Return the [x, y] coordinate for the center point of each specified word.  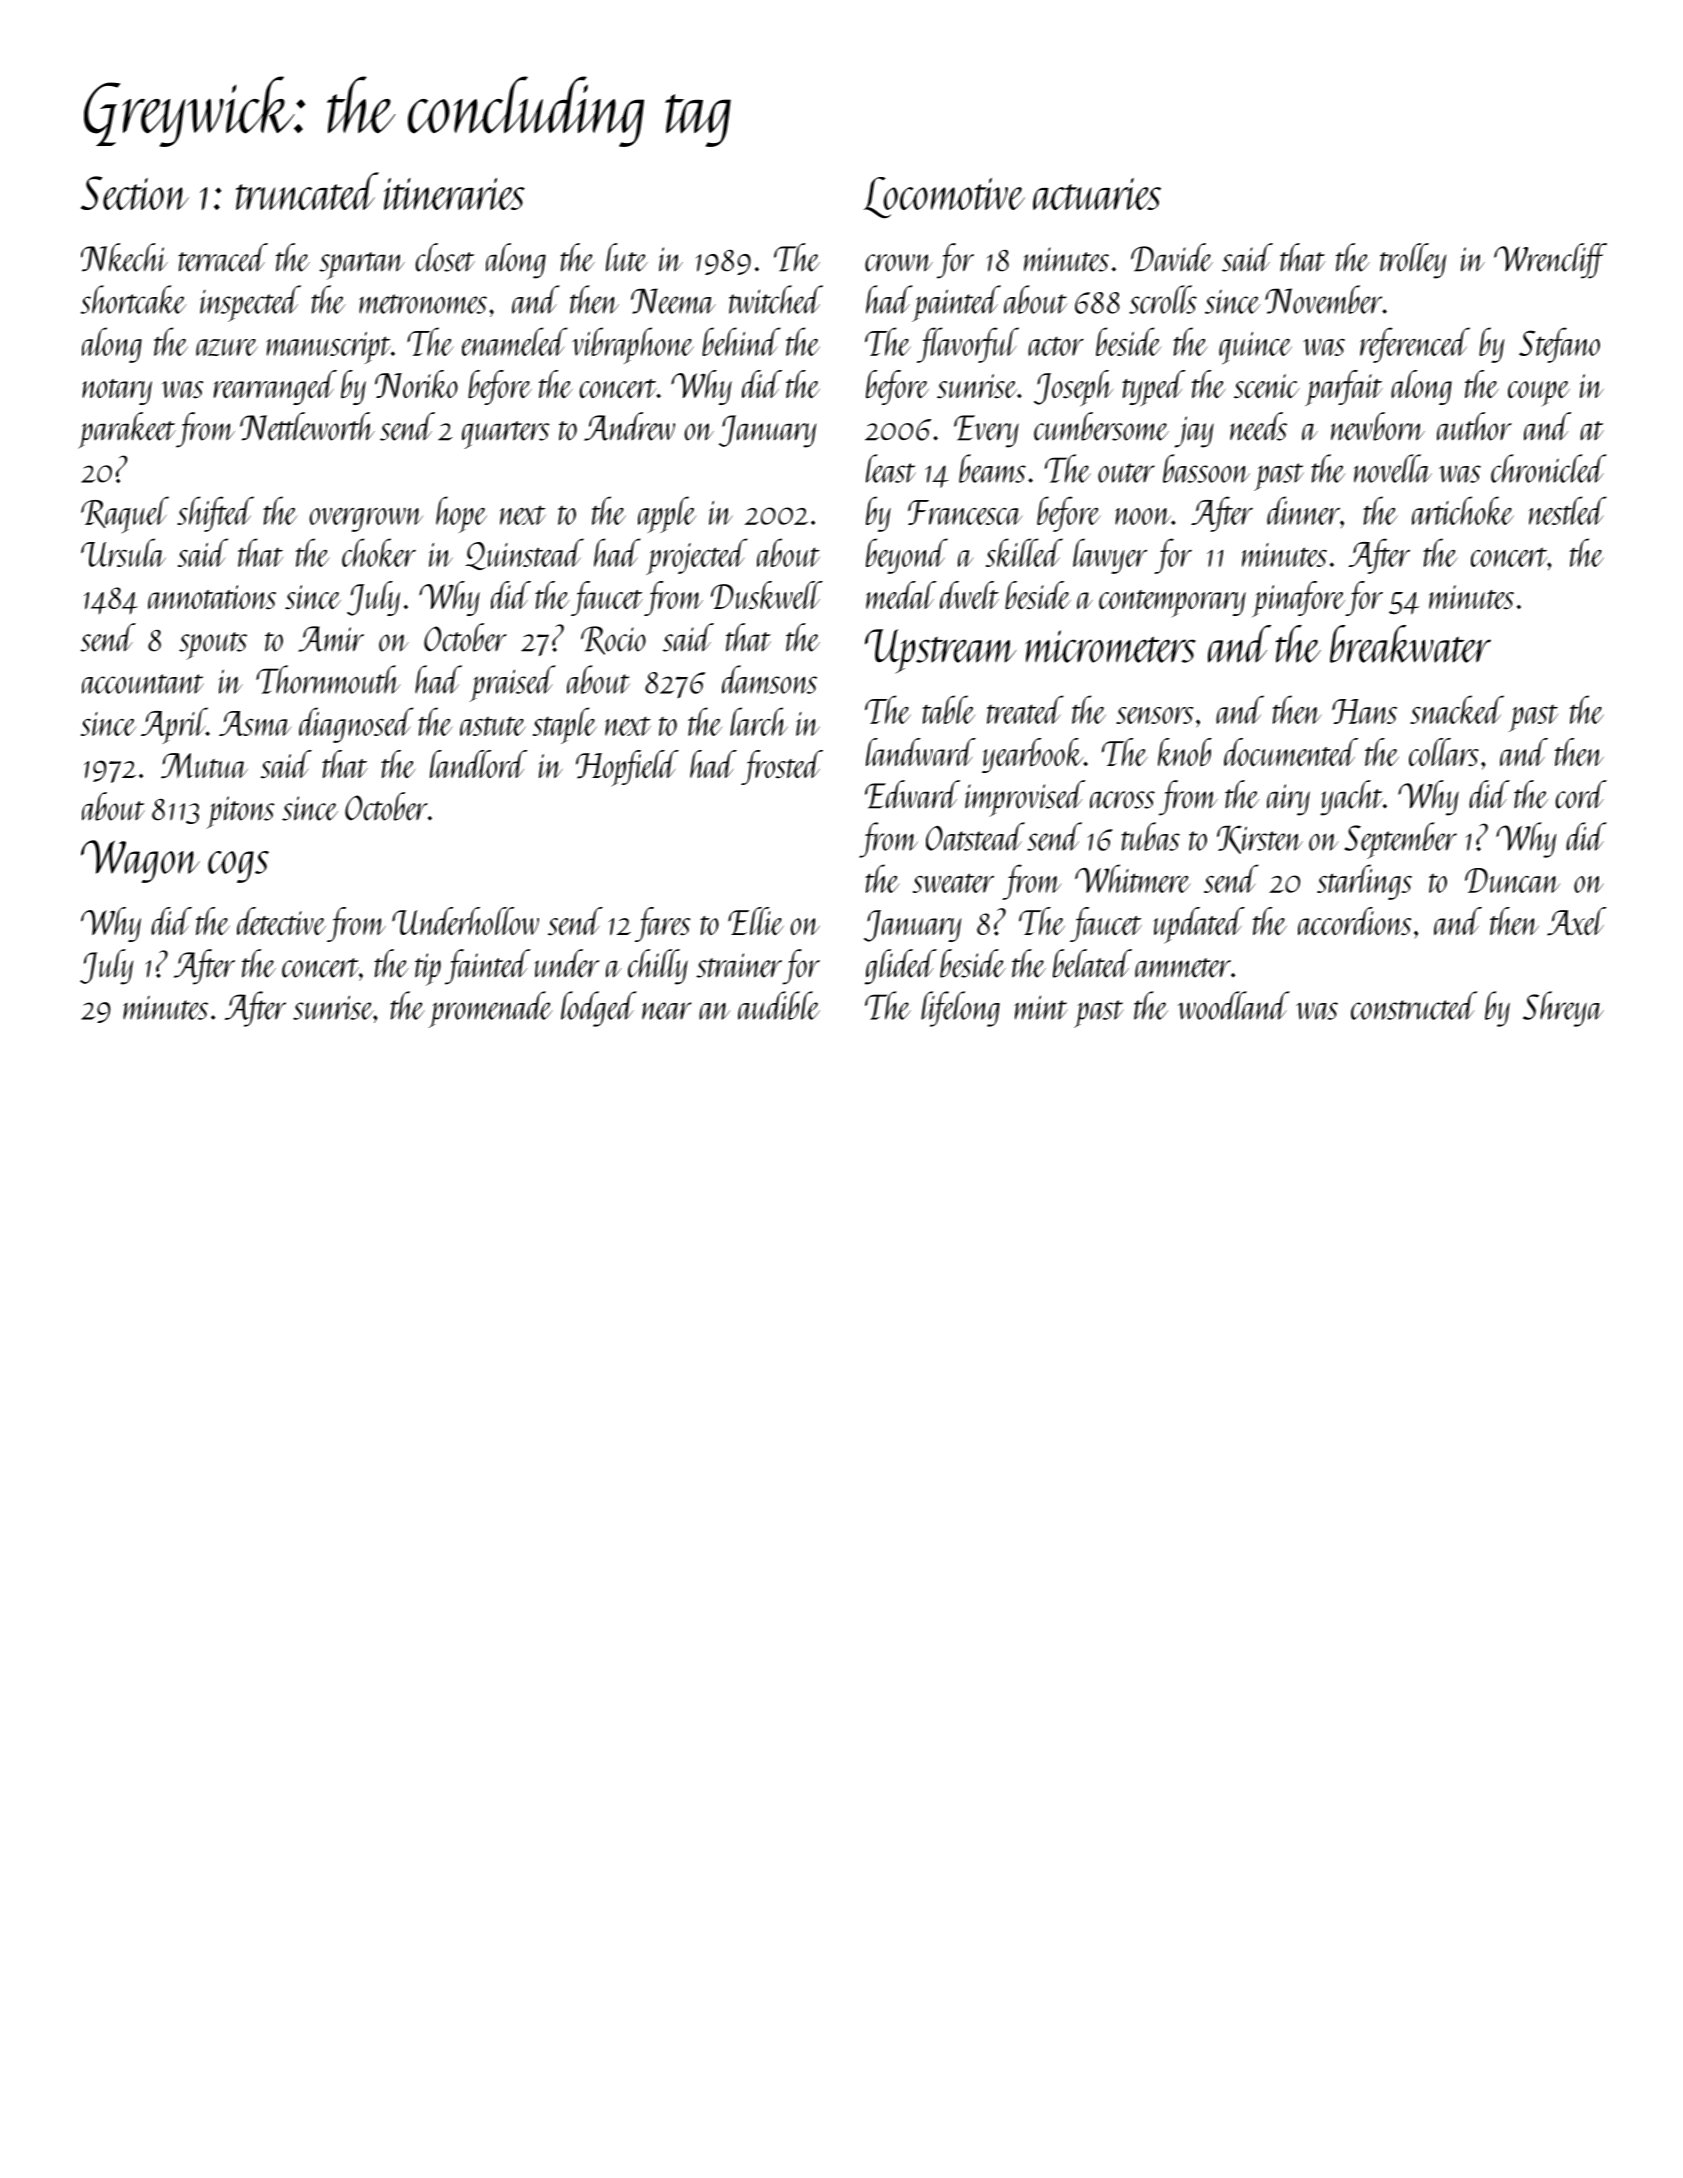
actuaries [1097, 194]
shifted [215, 514]
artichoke [1463, 510]
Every [986, 431]
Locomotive [944, 198]
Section [135, 193]
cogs [238, 867]
